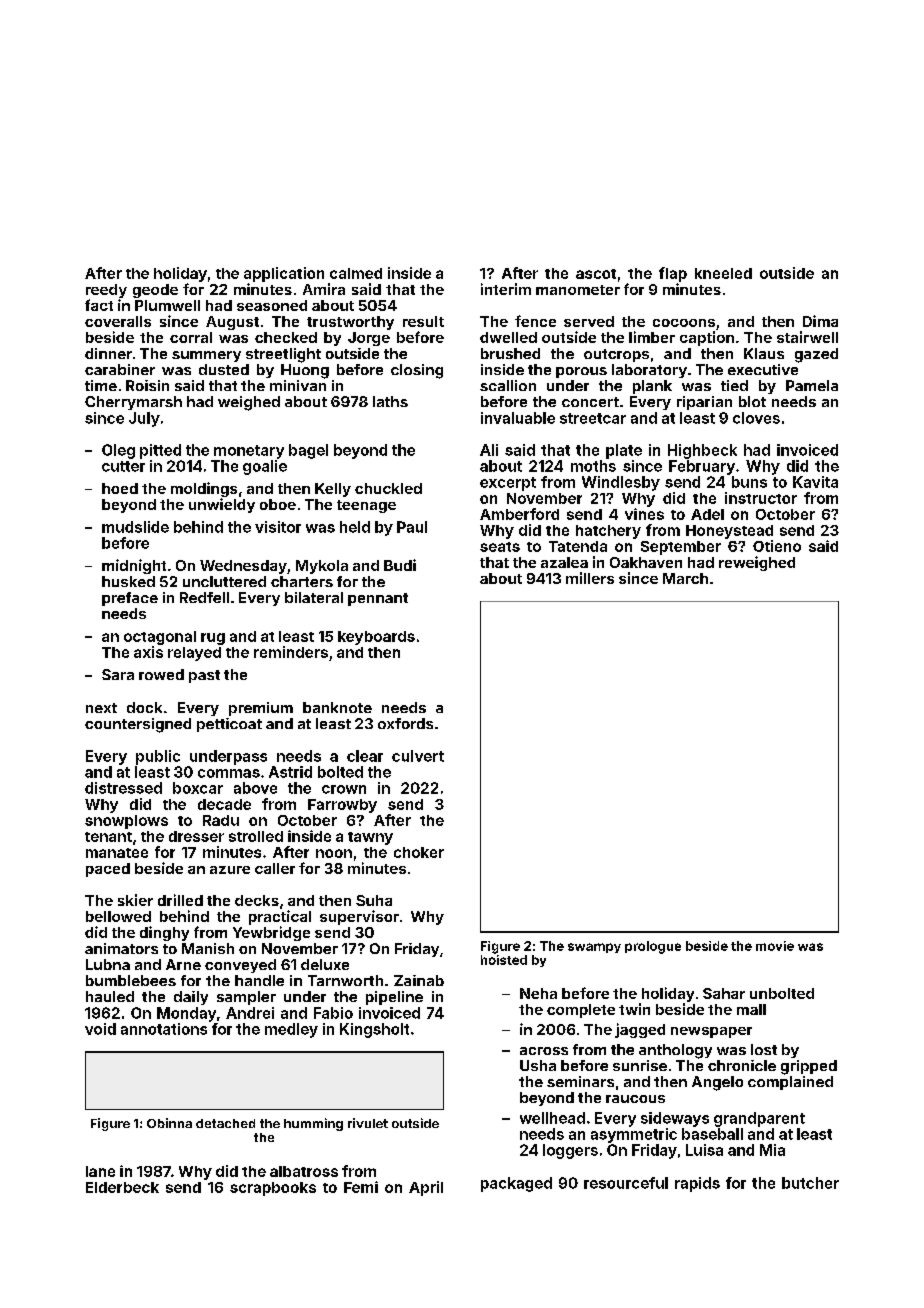 This document has width=924, height=1308. I want to click on lane, so click(100, 1171).
